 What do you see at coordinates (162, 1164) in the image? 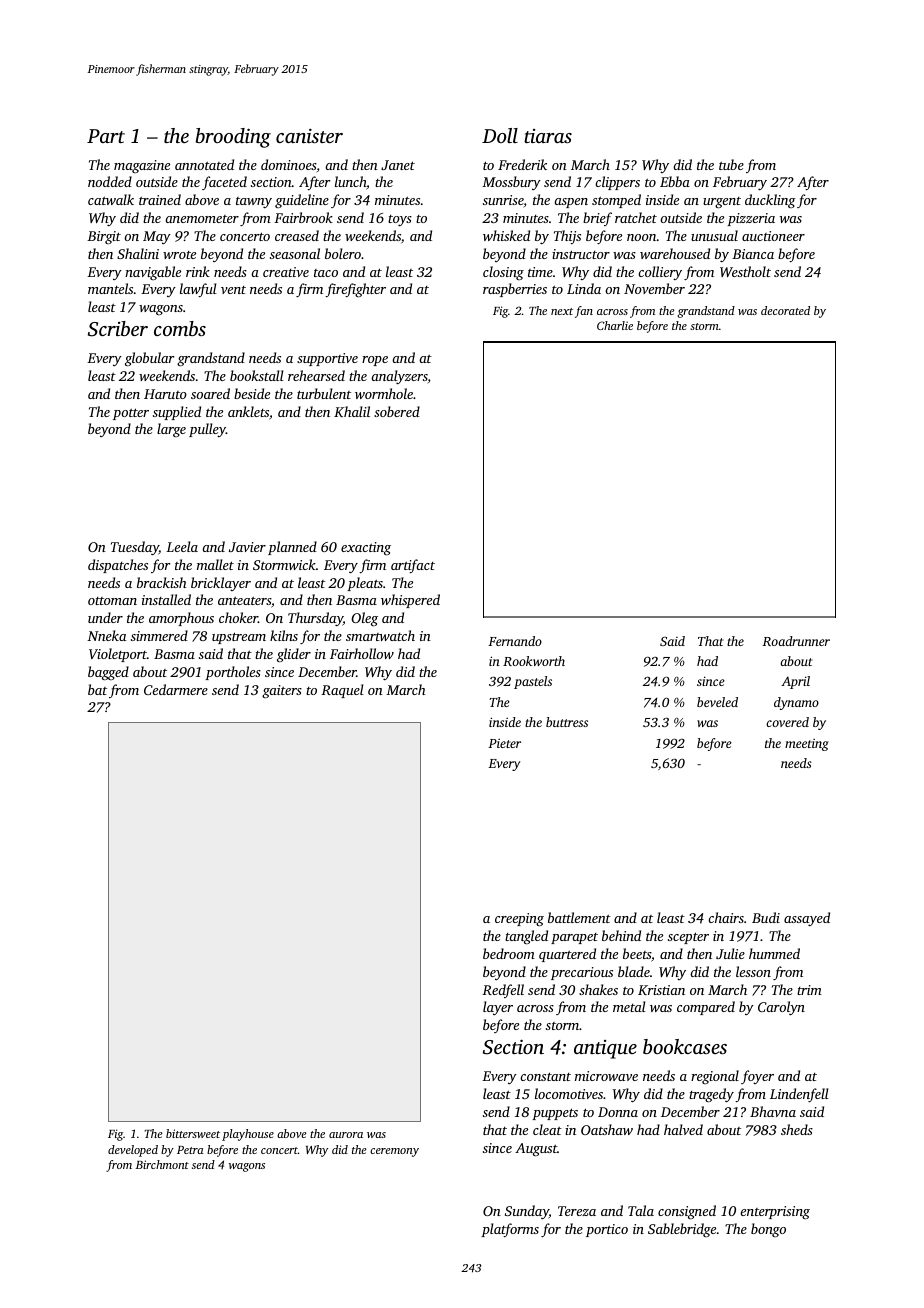
I see `Birchmont` at bounding box center [162, 1164].
